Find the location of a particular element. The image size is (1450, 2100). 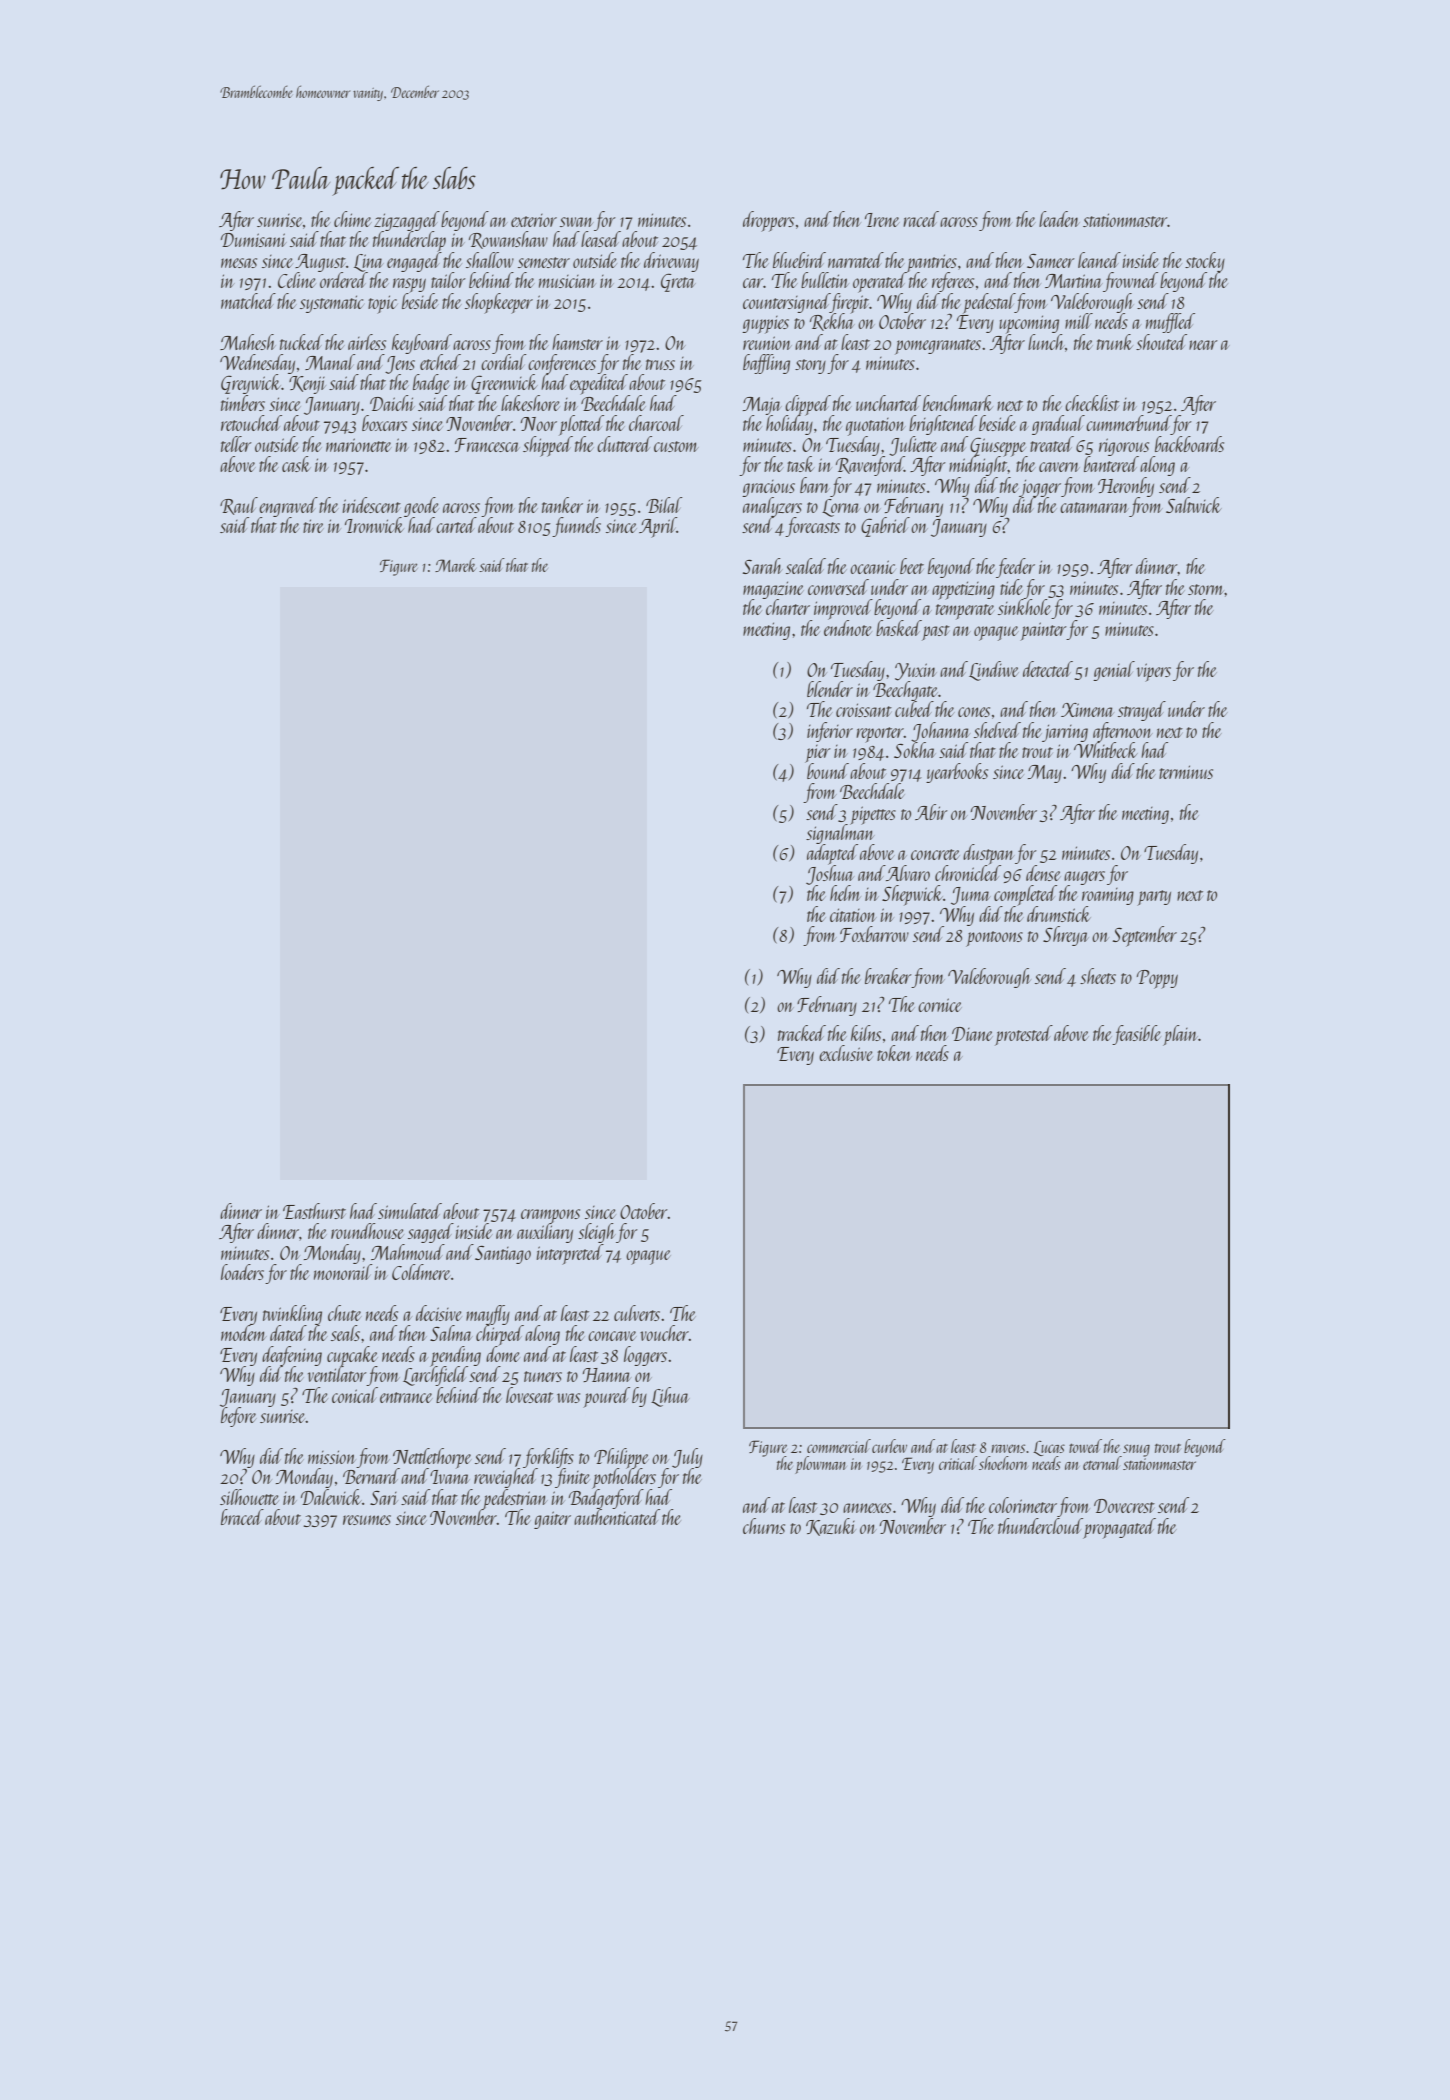

lunch is located at coordinates (1046, 342).
